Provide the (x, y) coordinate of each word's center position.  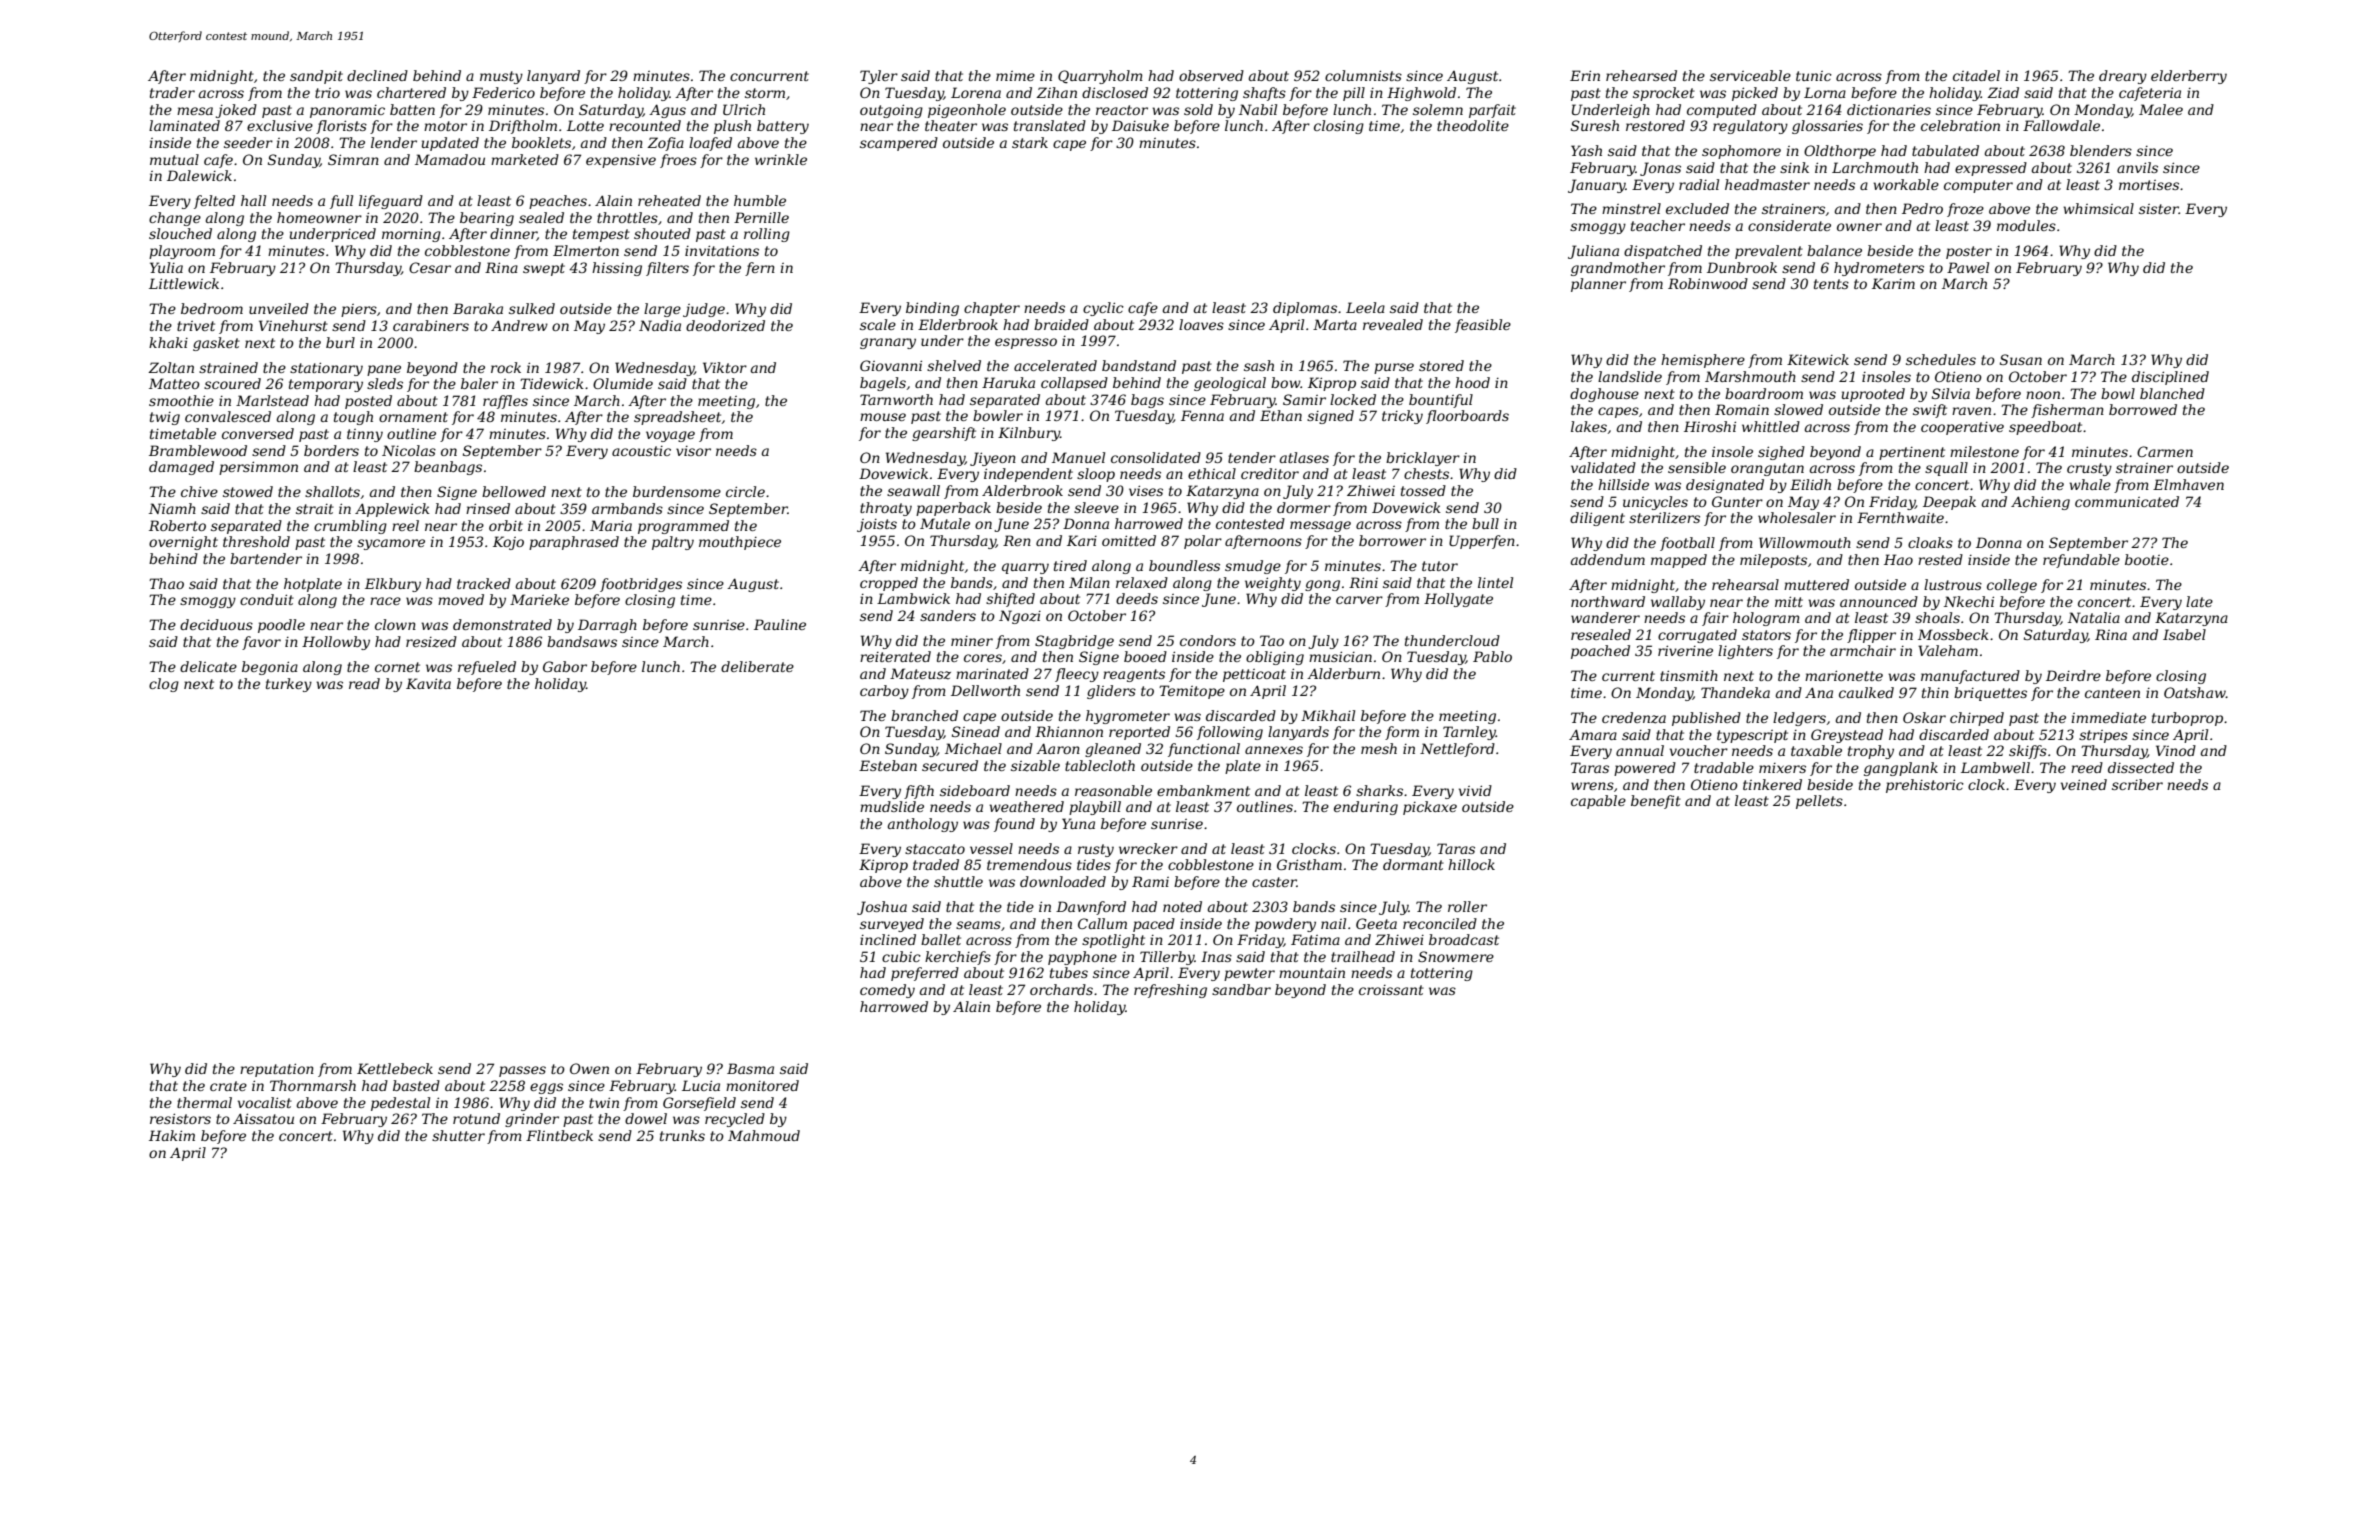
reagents (1134, 675)
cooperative (1962, 428)
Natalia (2094, 617)
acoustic (641, 451)
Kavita (428, 683)
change (175, 219)
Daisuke (1140, 125)
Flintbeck (559, 1135)
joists (877, 525)
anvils (2137, 167)
